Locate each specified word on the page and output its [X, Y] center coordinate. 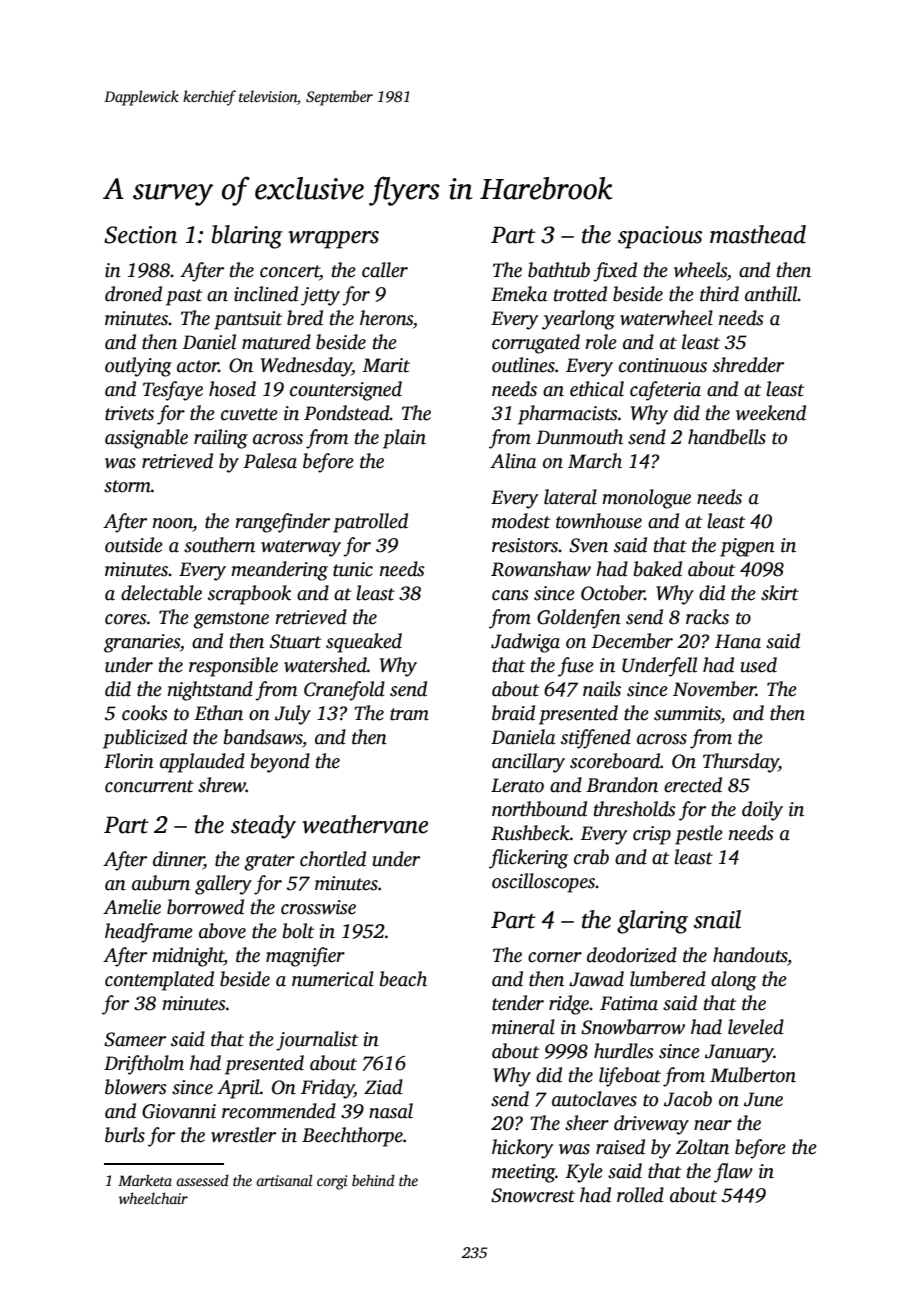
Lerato [517, 785]
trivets [129, 413]
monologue [646, 499]
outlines [523, 365]
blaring [247, 237]
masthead [758, 234]
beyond [280, 763]
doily [762, 811]
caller [385, 270]
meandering [279, 571]
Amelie [132, 907]
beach [403, 979]
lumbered [668, 979]
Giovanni [179, 1111]
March [595, 461]
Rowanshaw [541, 569]
